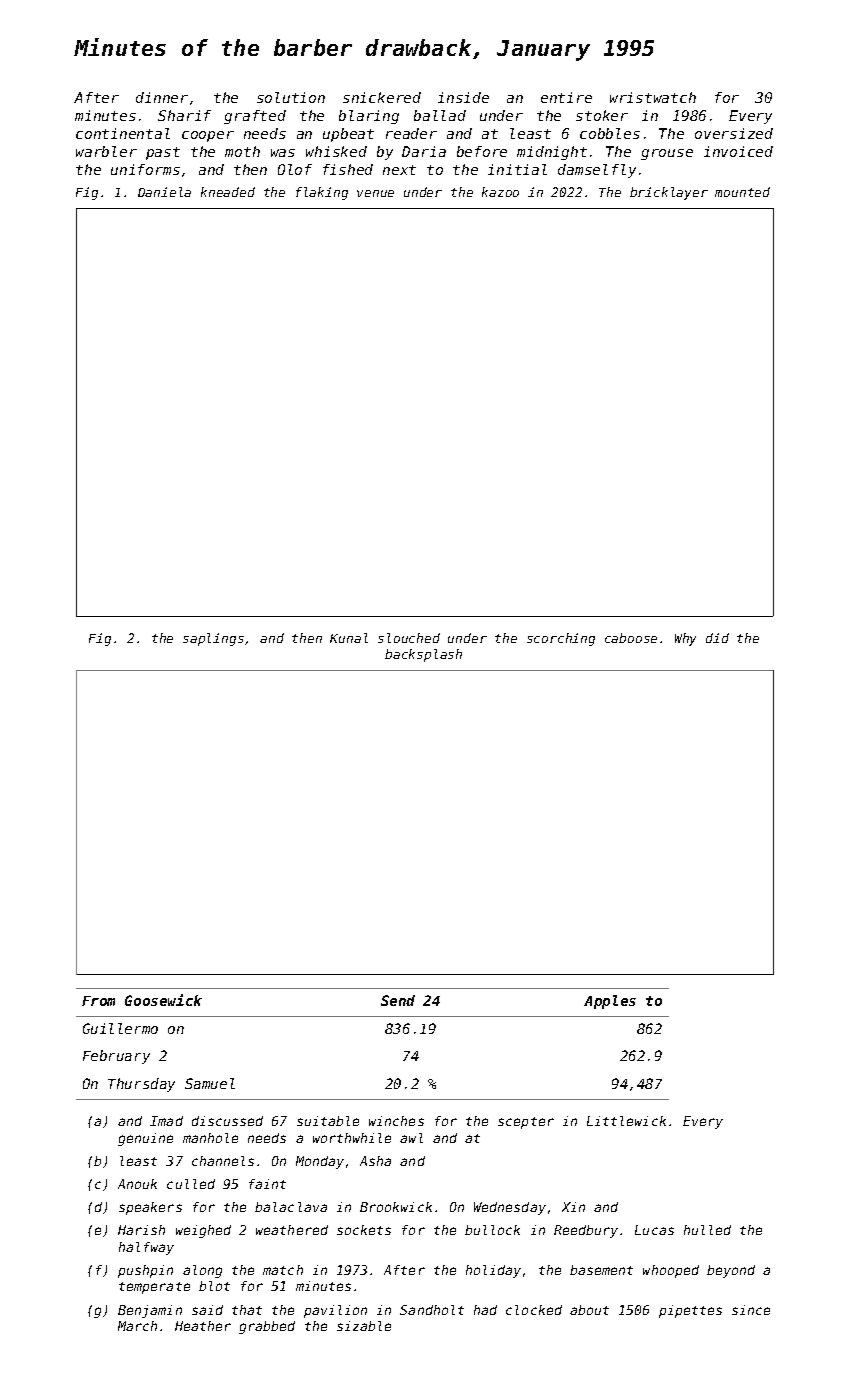 This screenshot has width=849, height=1400. What do you see at coordinates (742, 192) in the screenshot?
I see `mounted` at bounding box center [742, 192].
